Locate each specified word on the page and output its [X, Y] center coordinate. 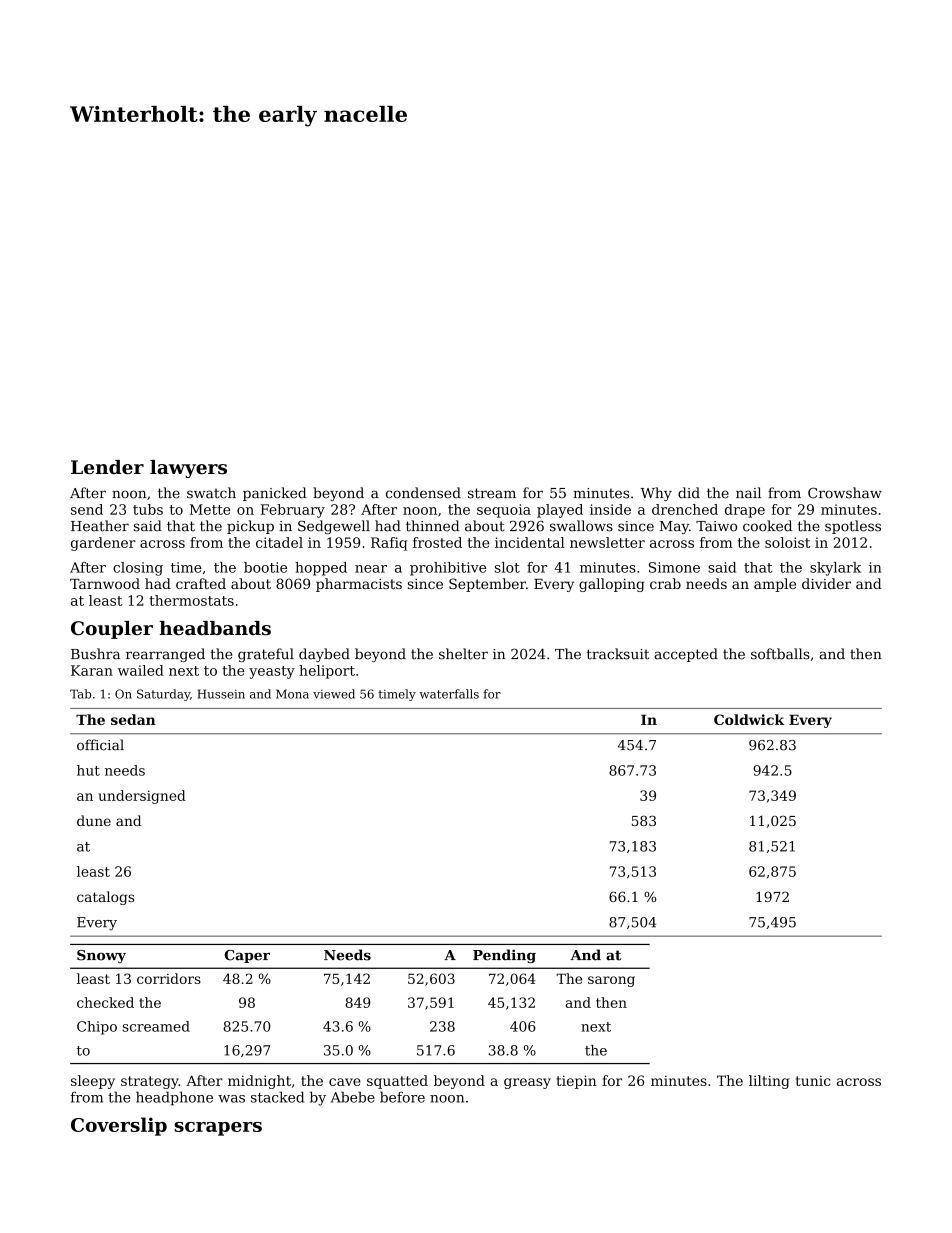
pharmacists [359, 585]
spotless [853, 527]
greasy [527, 1083]
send [87, 509]
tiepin [577, 1082]
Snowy [101, 956]
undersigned [142, 797]
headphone [174, 1098]
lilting [769, 1082]
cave [345, 1082]
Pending [504, 956]
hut [88, 770]
